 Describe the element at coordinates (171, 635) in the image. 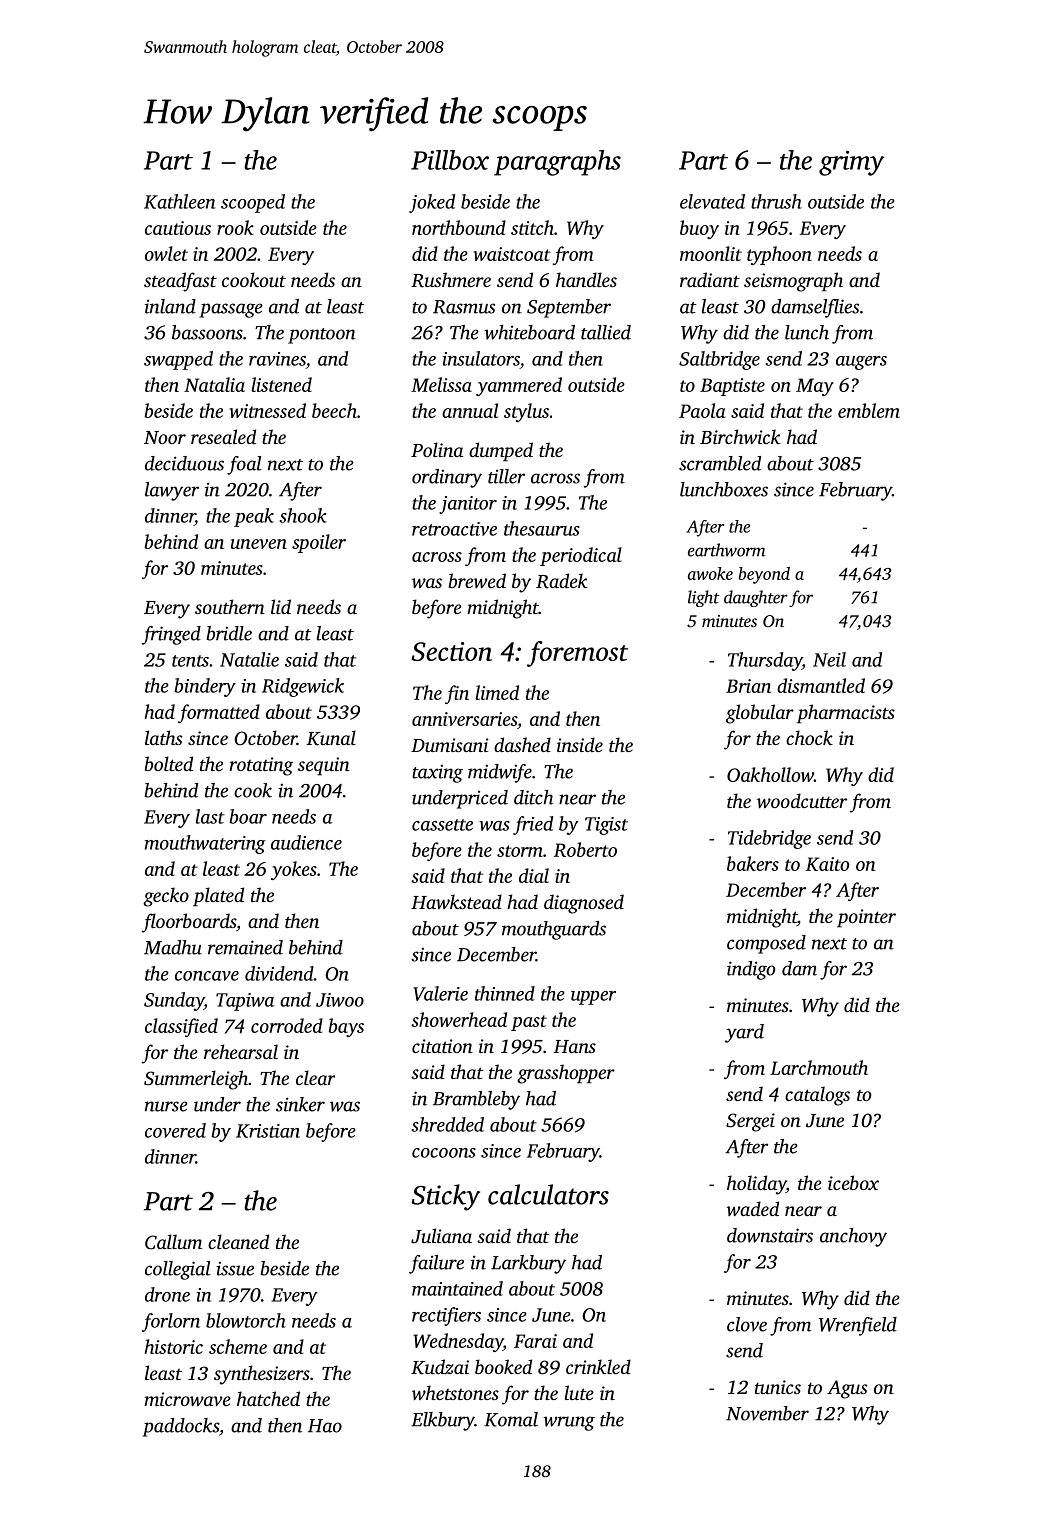

I see `fringed` at that location.
